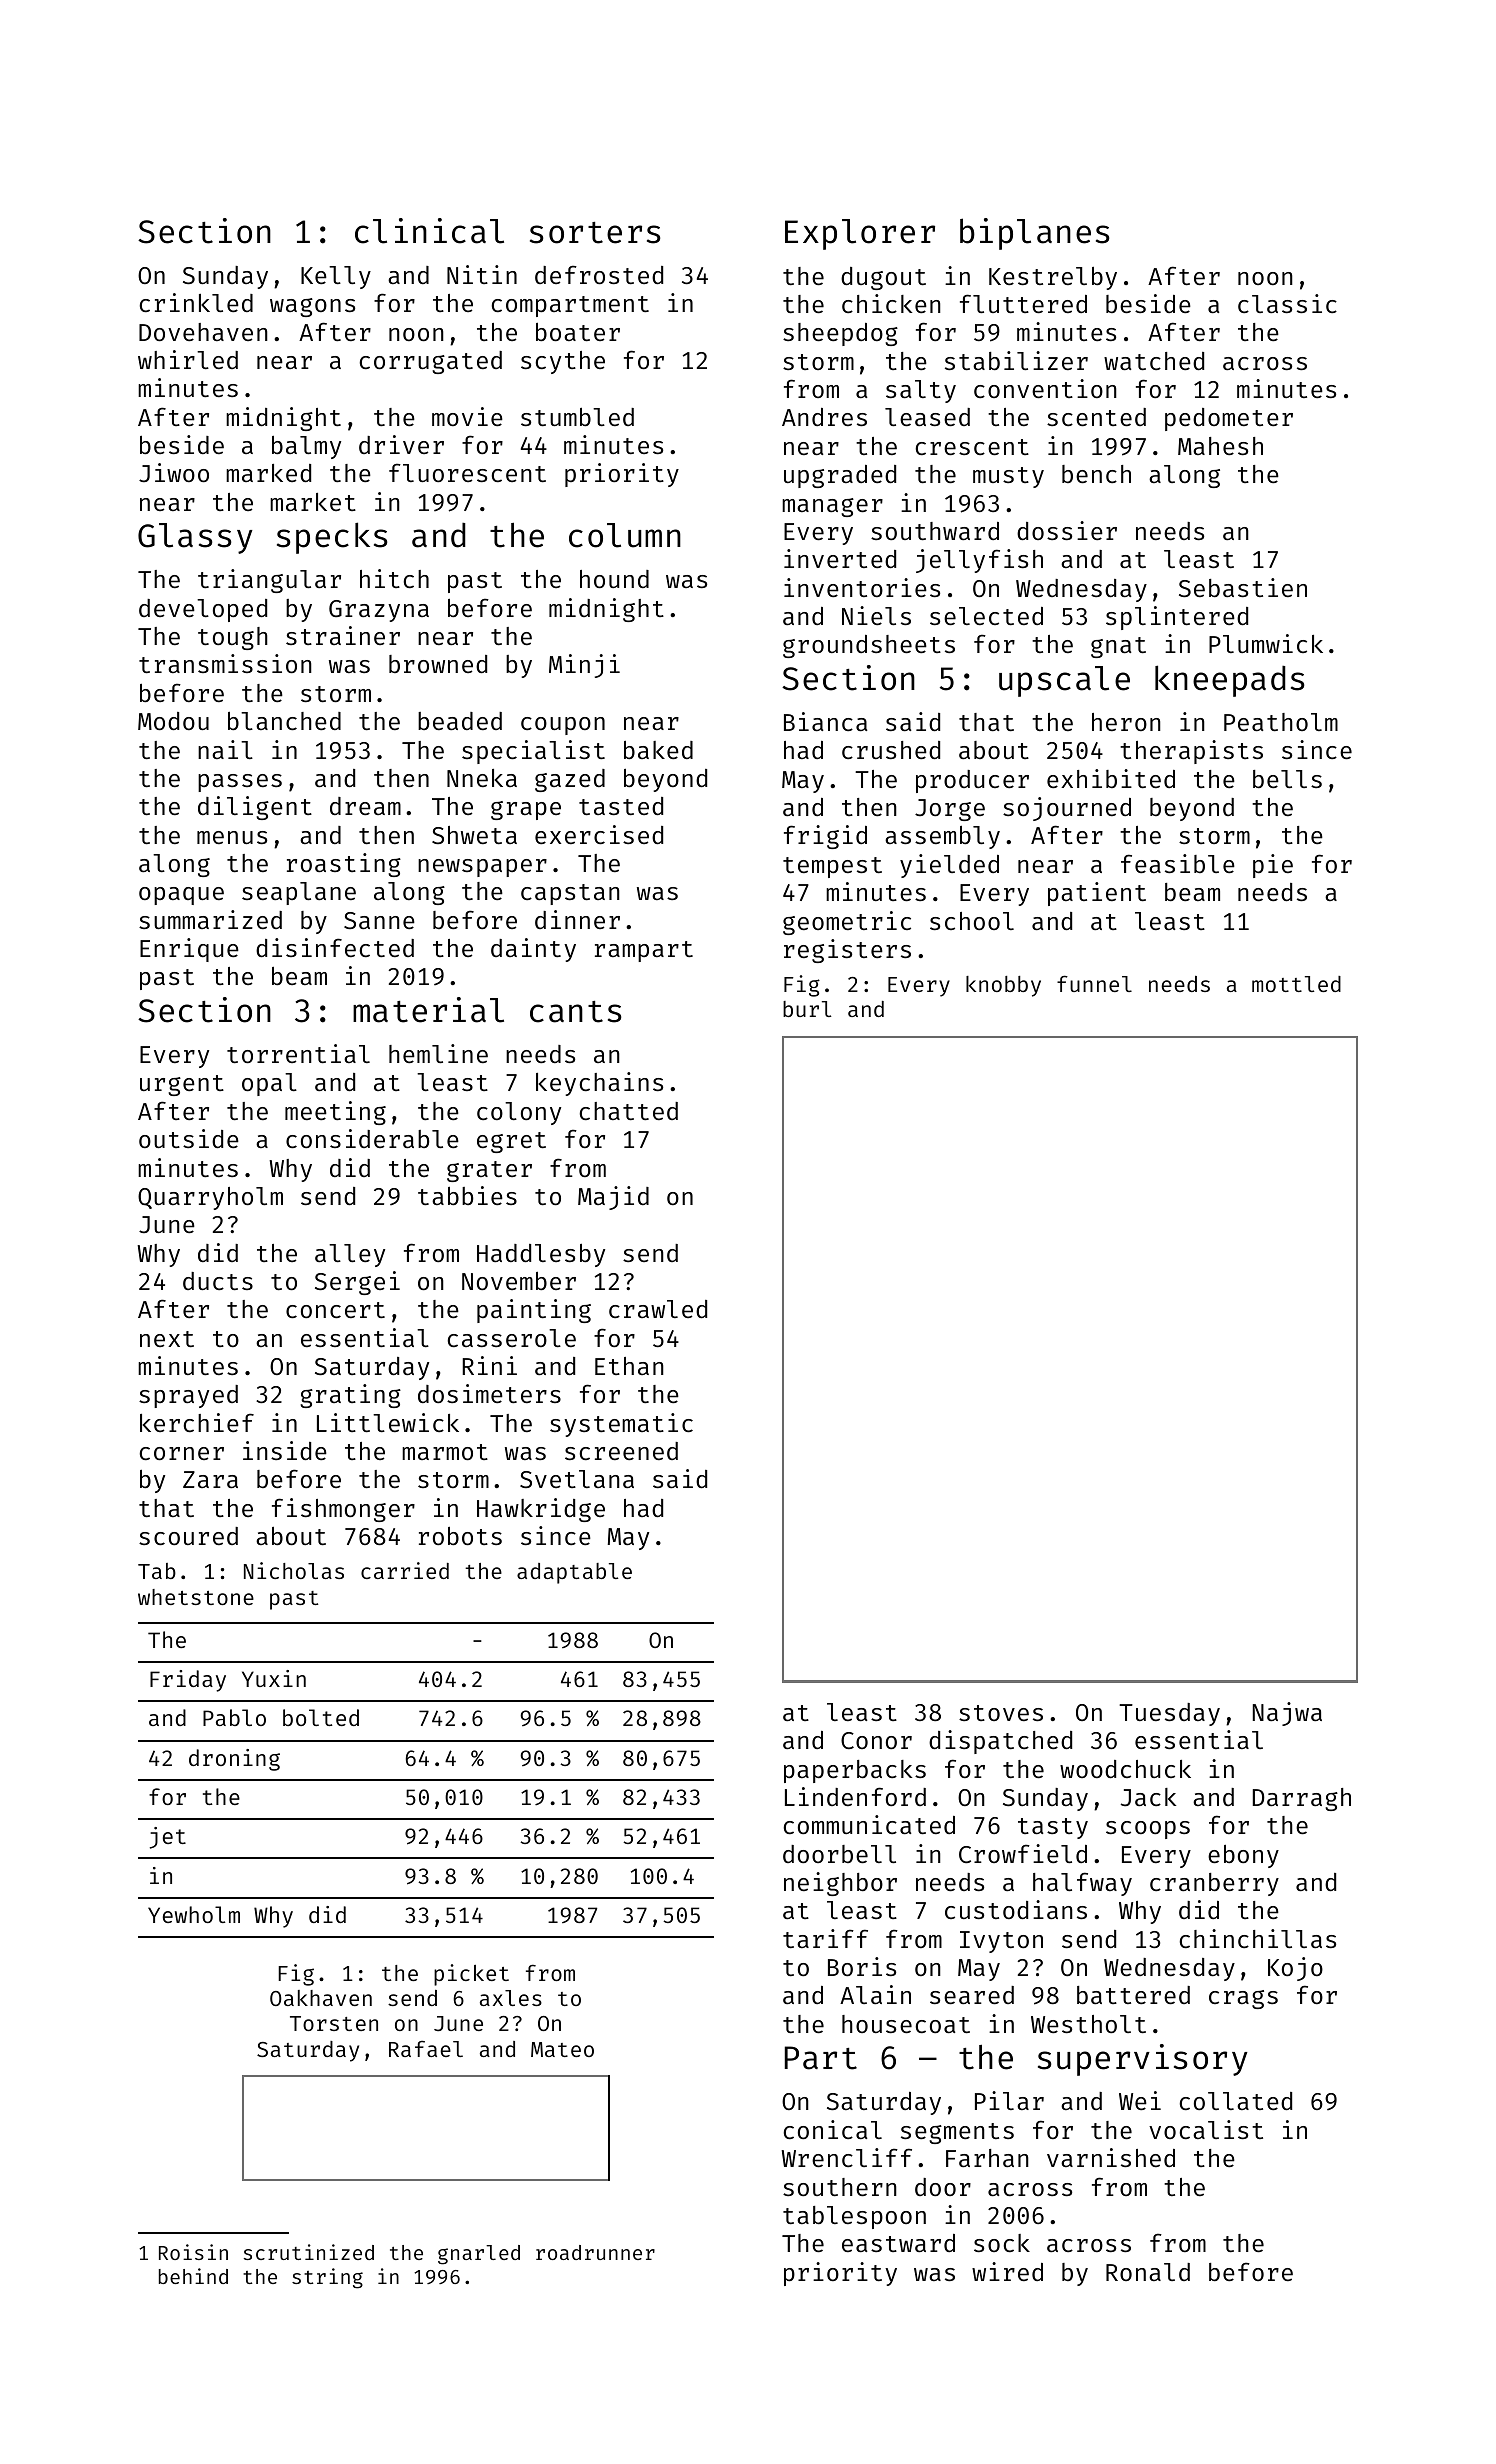  What do you see at coordinates (921, 391) in the image?
I see `salty` at bounding box center [921, 391].
